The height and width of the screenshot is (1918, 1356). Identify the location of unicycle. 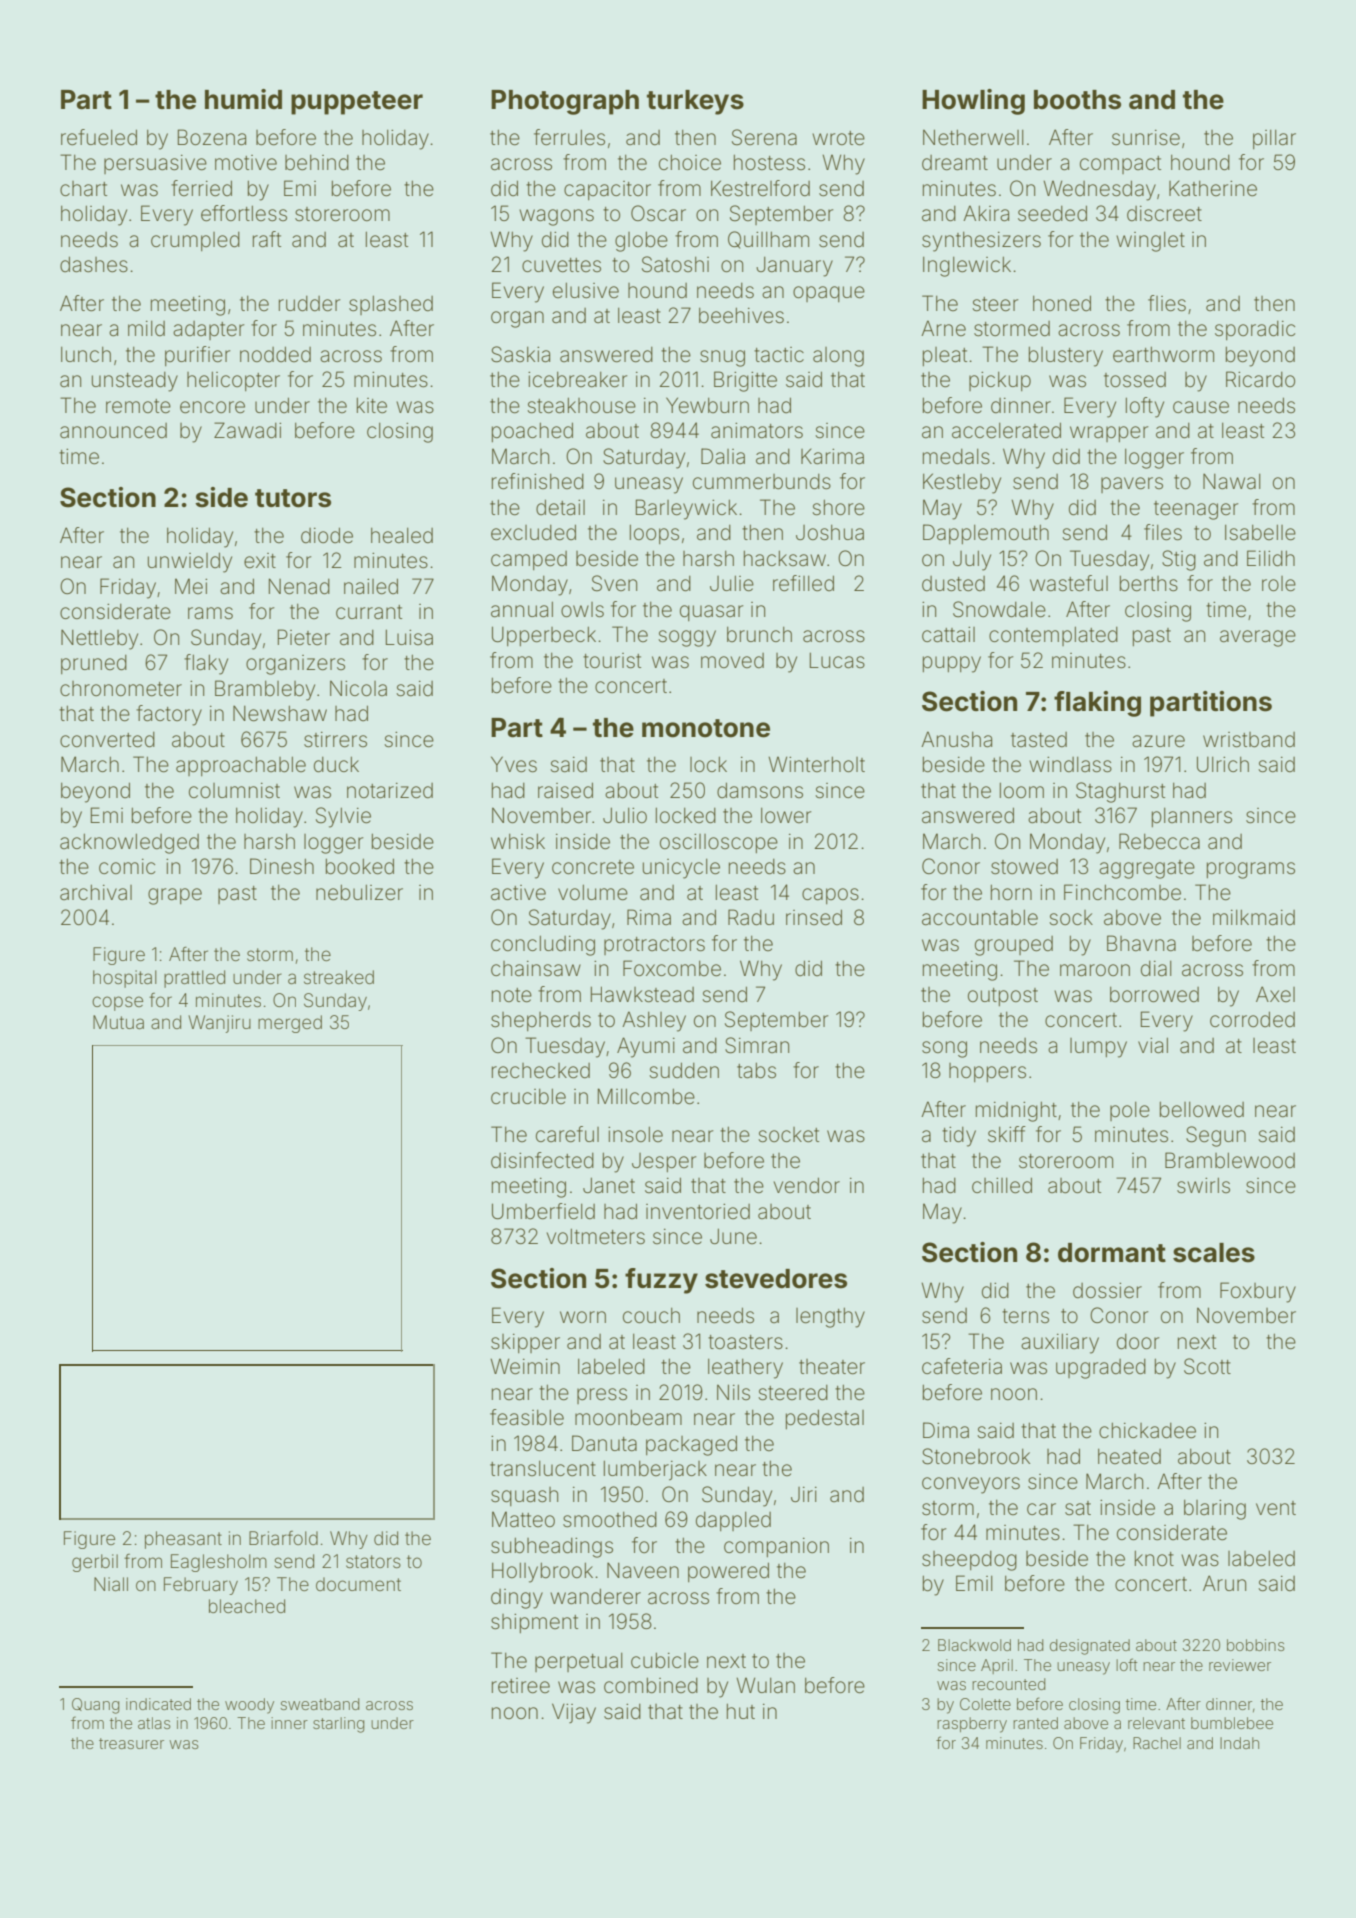
(681, 869).
